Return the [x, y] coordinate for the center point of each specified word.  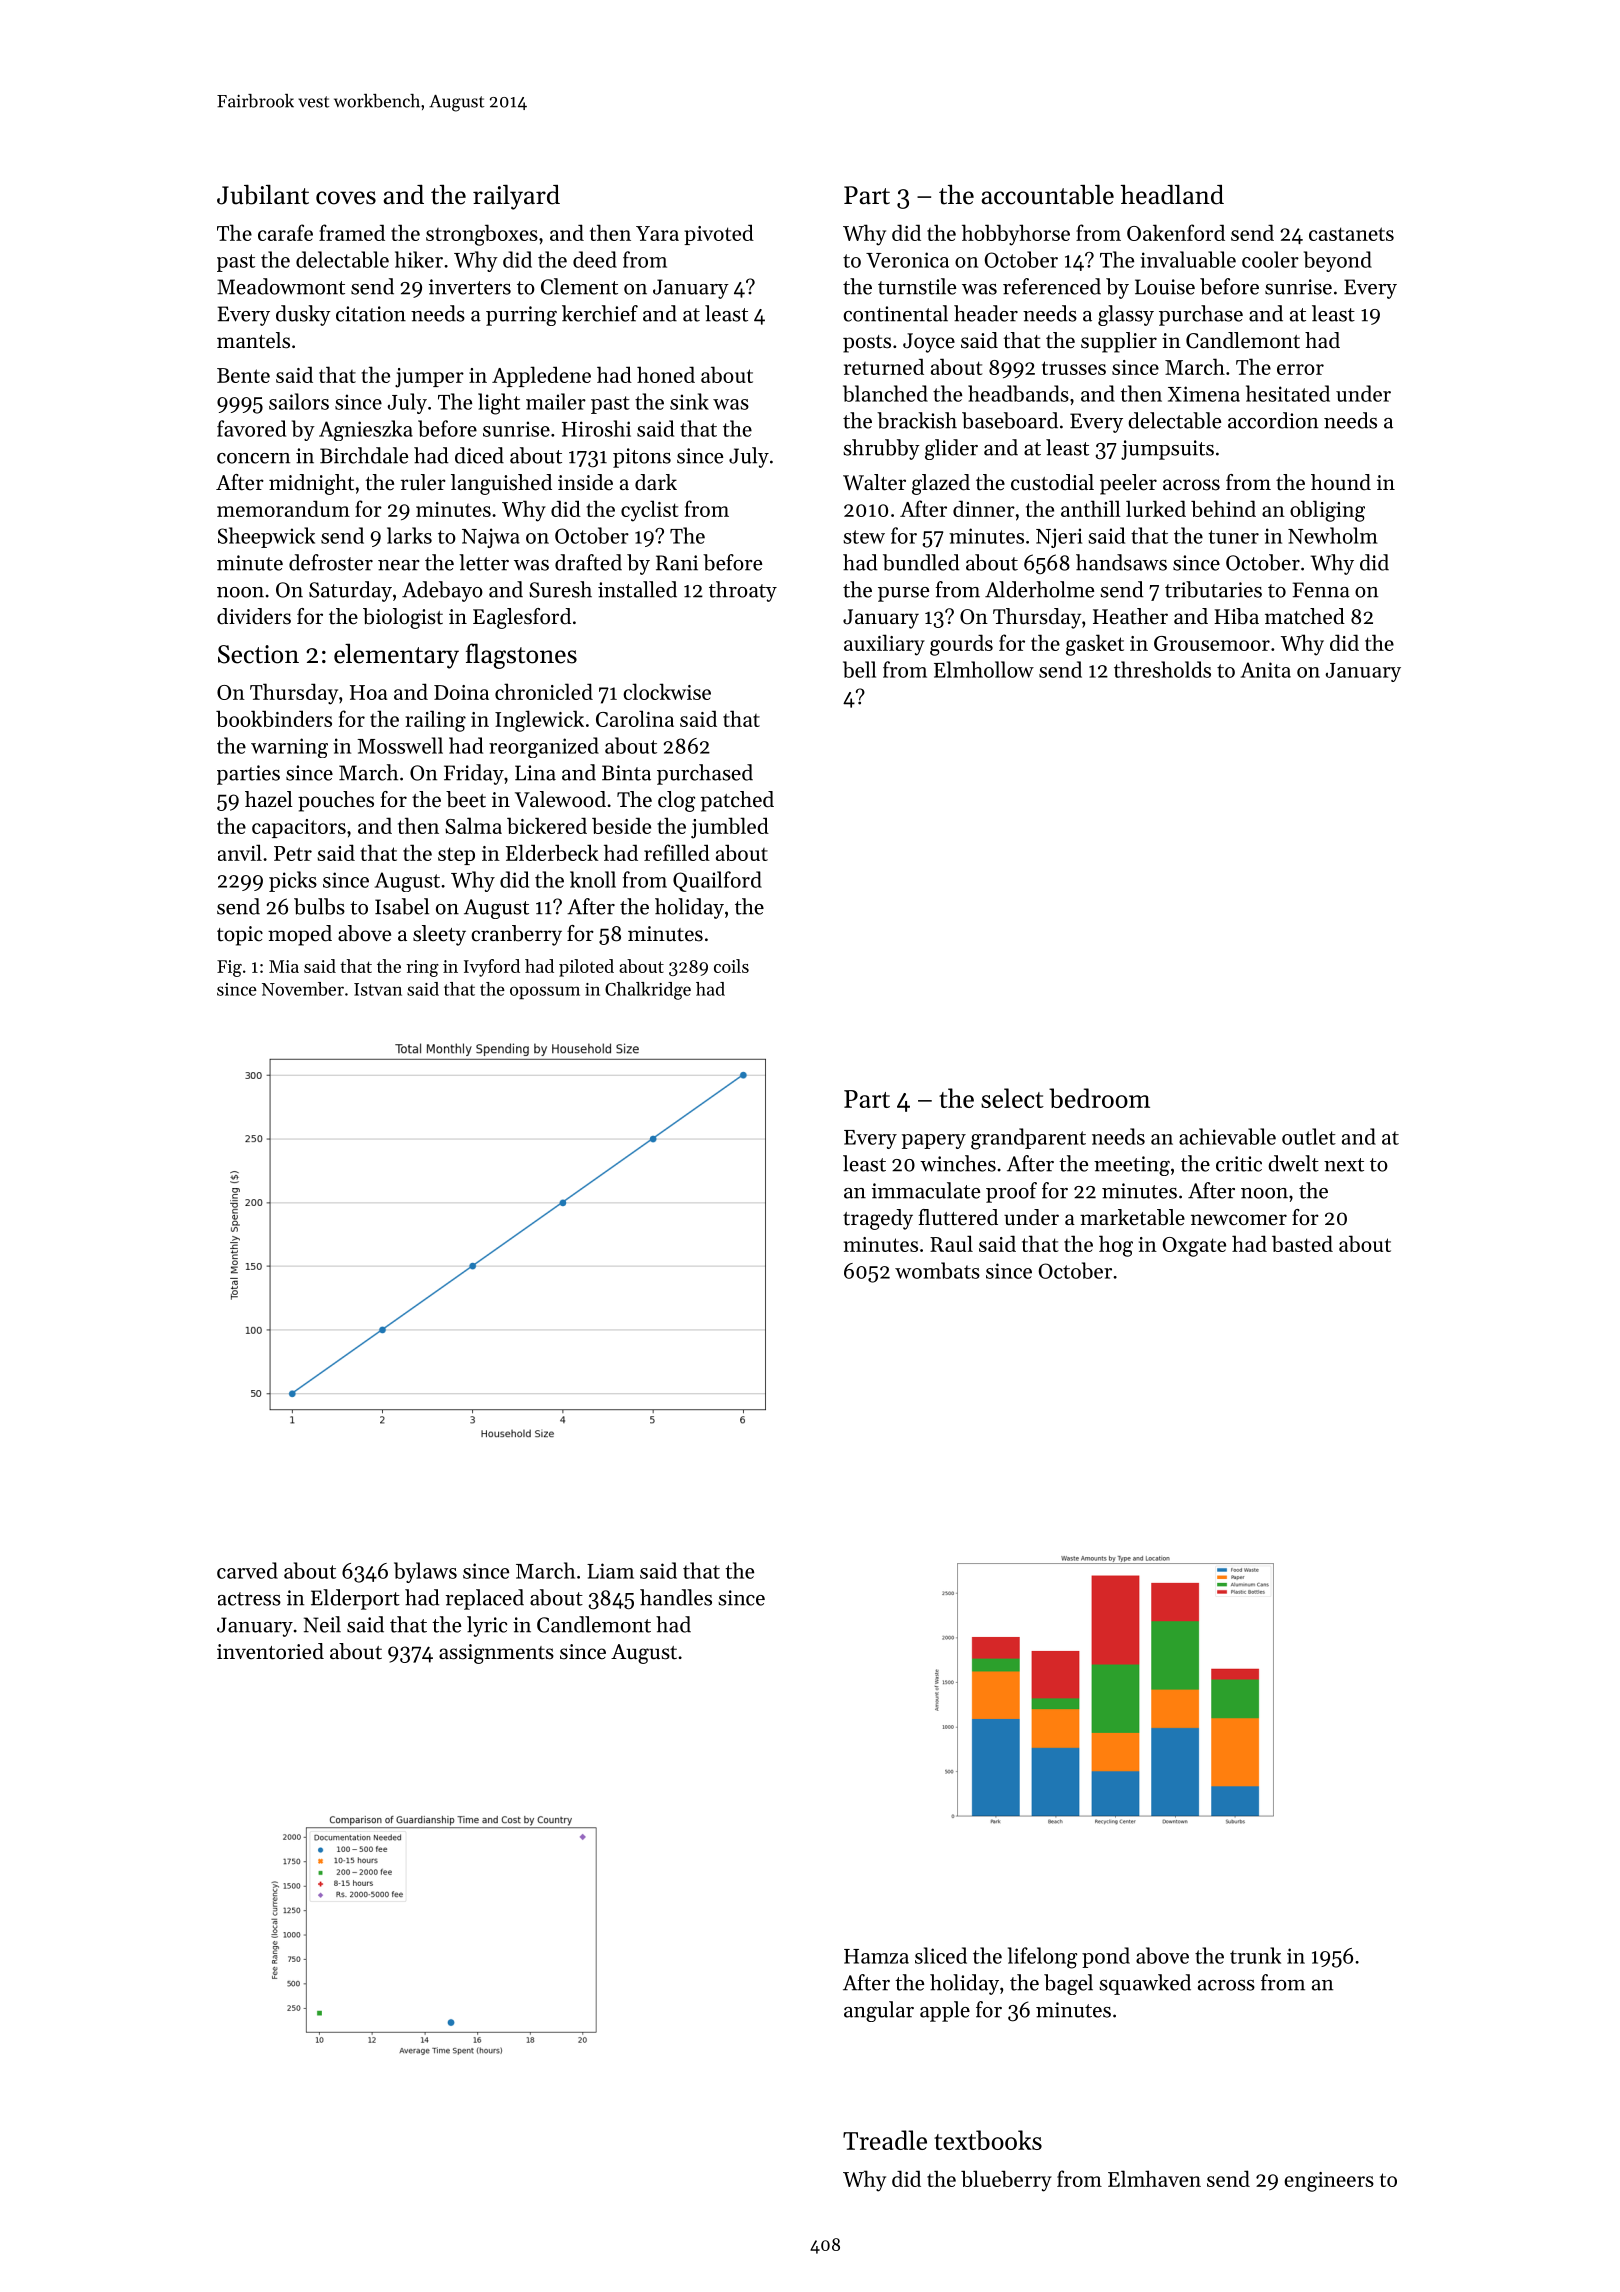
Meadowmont [281, 286]
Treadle [885, 2140]
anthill [1091, 508]
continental [895, 313]
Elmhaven [1154, 2178]
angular [879, 2011]
